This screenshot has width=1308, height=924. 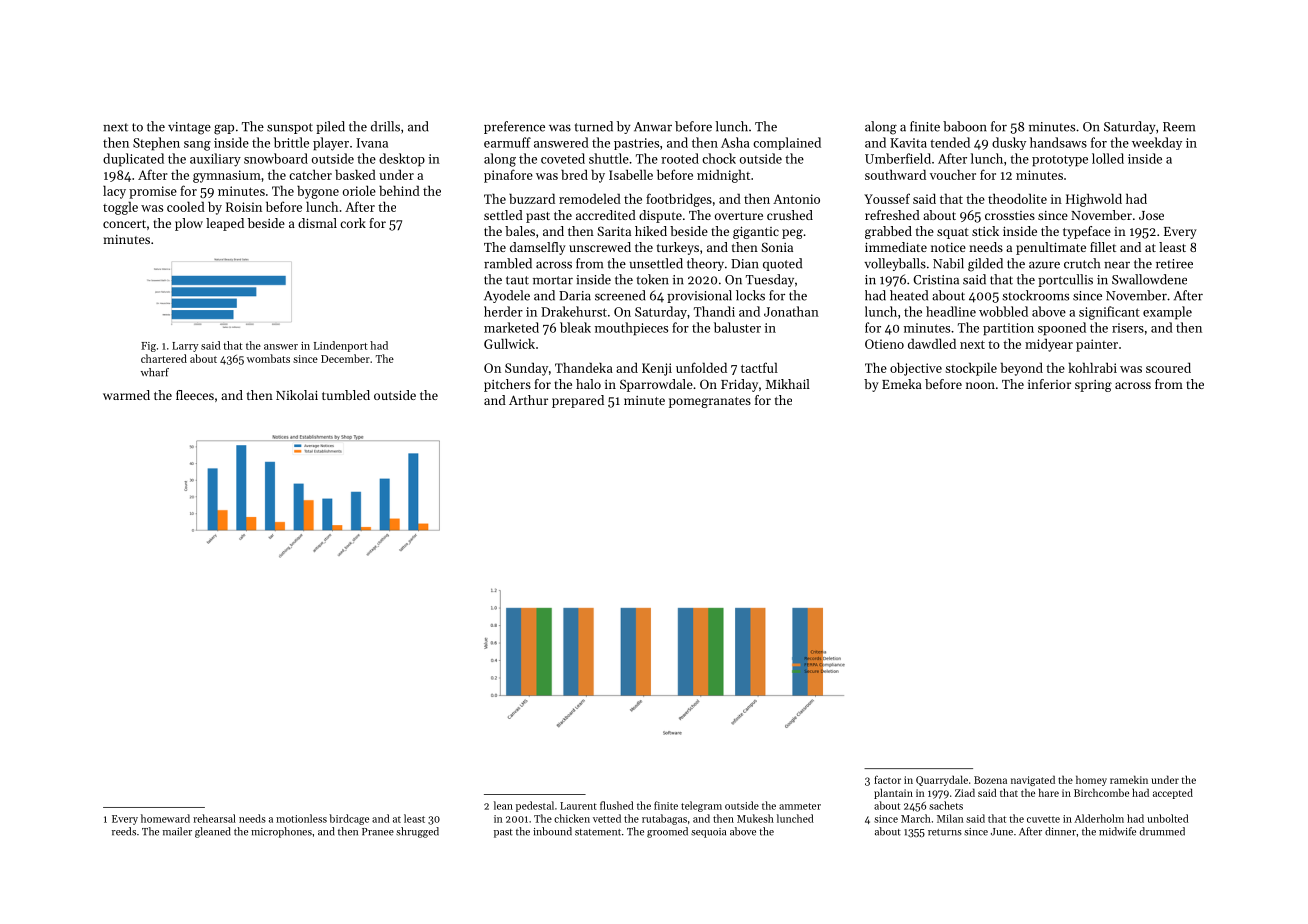 I want to click on near, so click(x=1117, y=265).
